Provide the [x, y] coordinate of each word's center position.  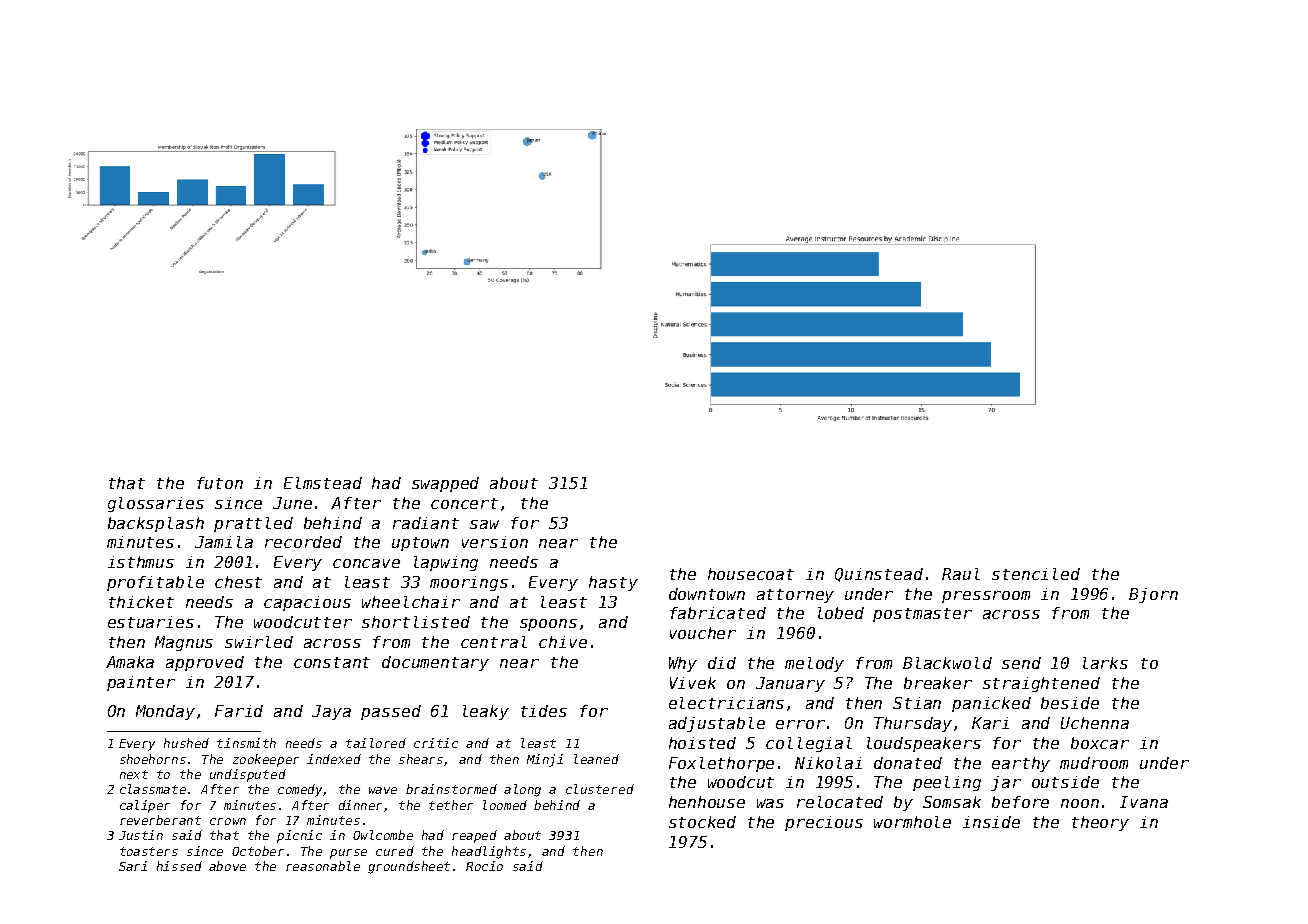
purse [348, 854]
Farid [239, 711]
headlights [489, 852]
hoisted [702, 743]
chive [563, 642]
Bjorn [1153, 595]
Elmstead [323, 483]
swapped [445, 484]
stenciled [1036, 574]
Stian [917, 703]
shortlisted [416, 622]
